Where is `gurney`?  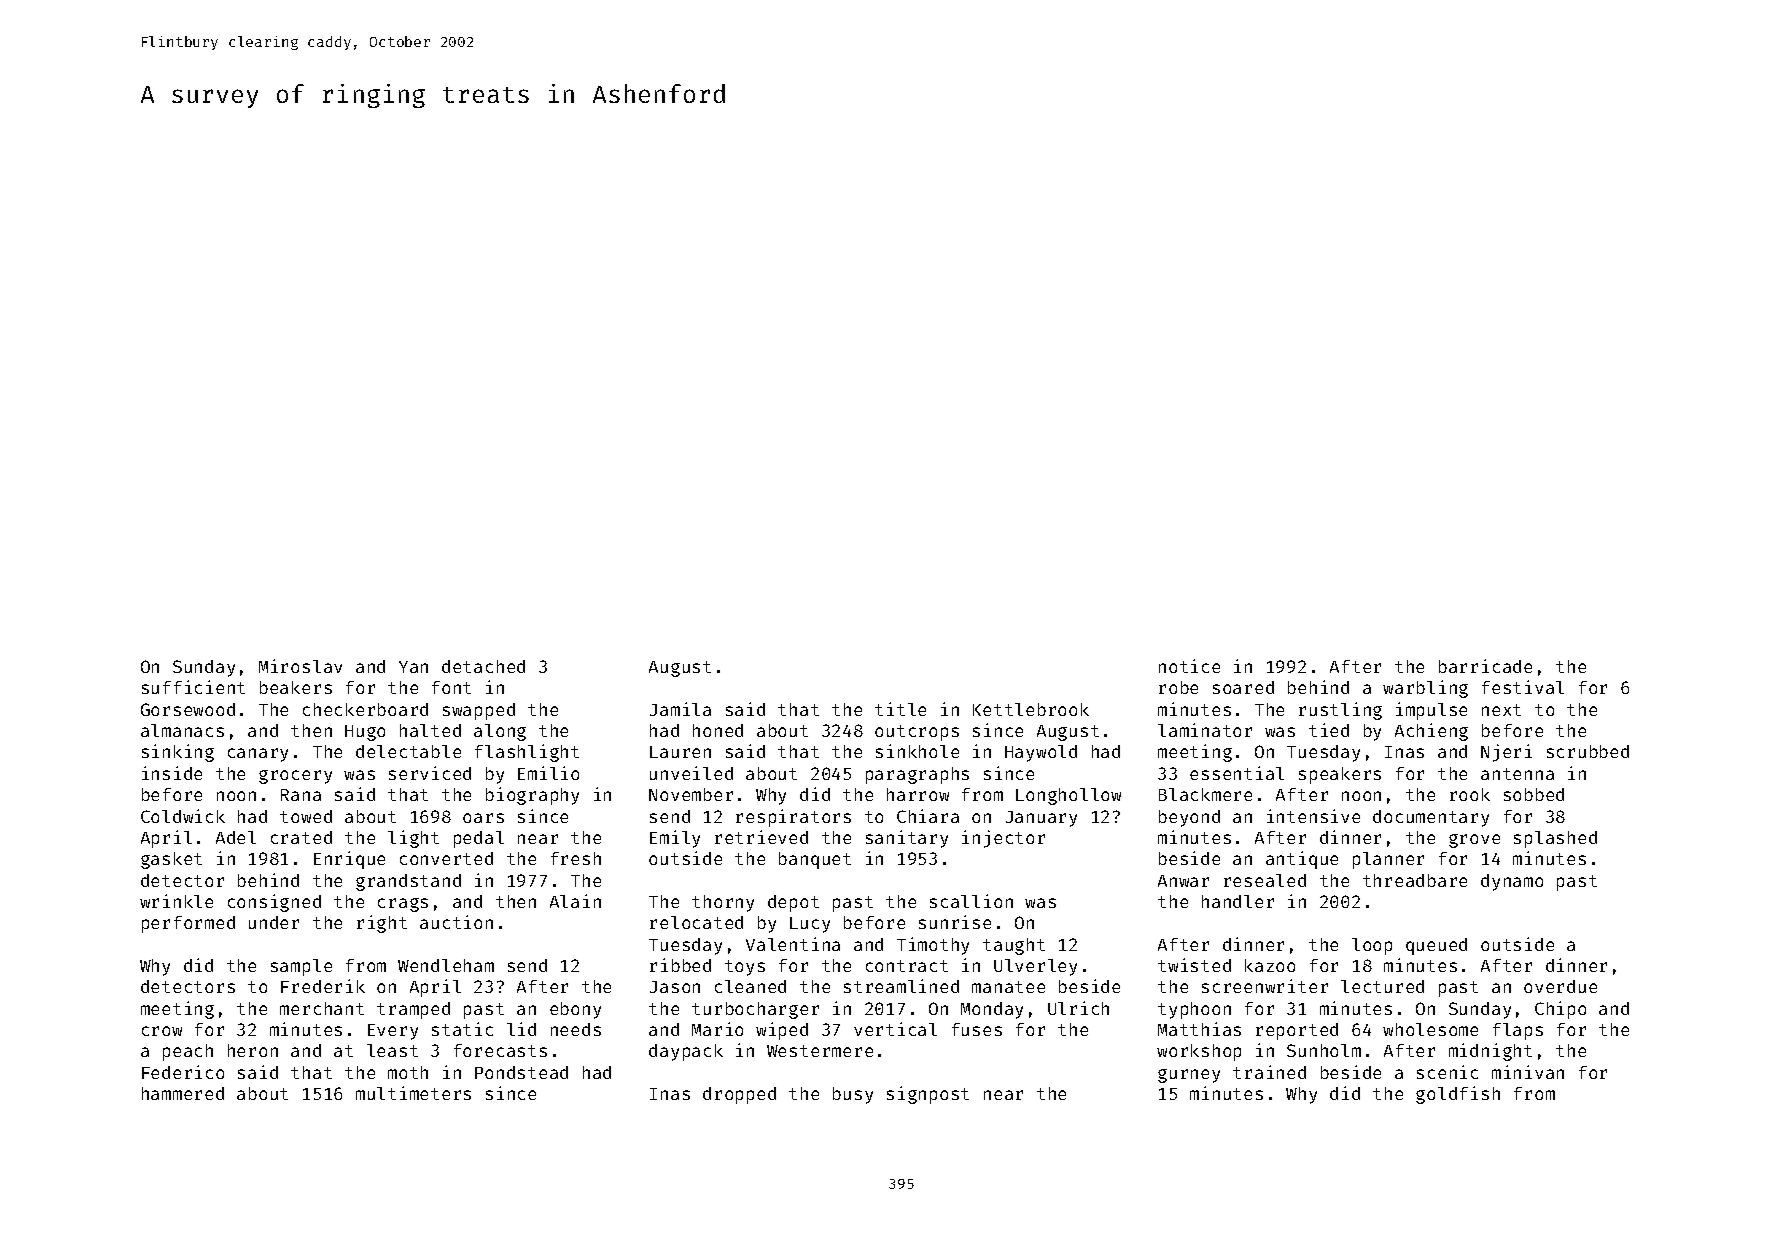
gurney is located at coordinates (1189, 1076).
